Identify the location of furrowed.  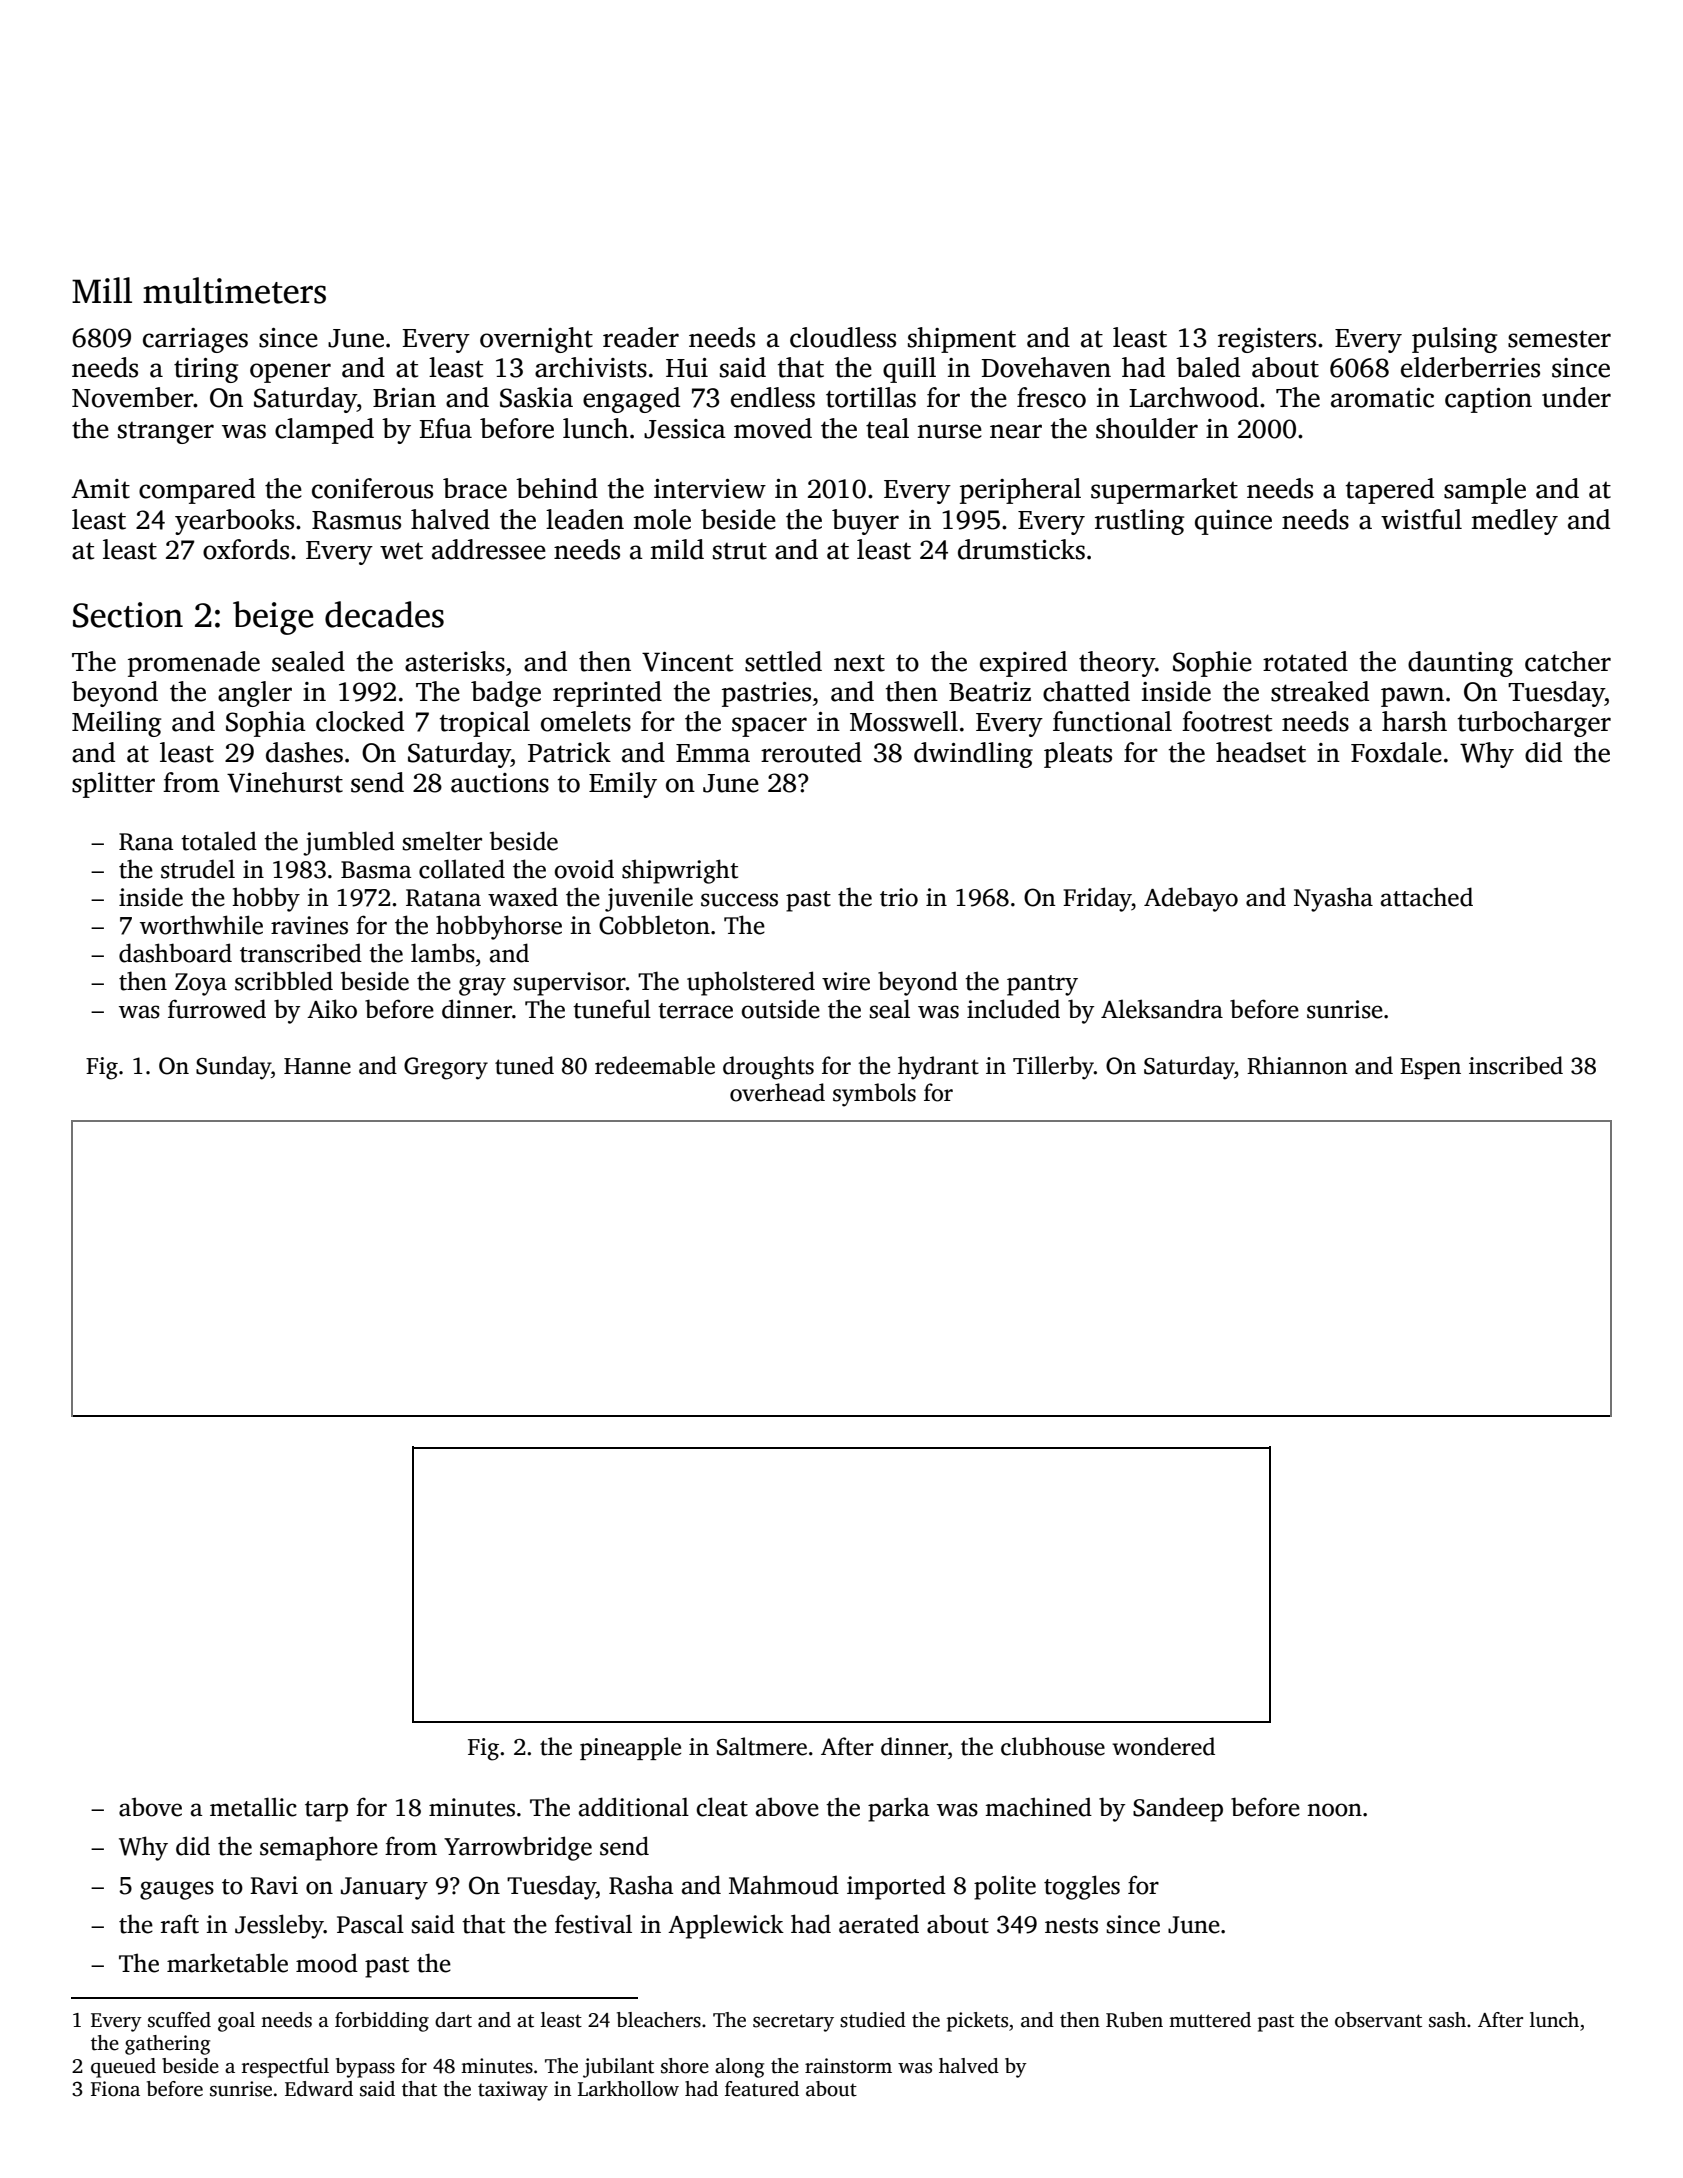
(217, 1009).
